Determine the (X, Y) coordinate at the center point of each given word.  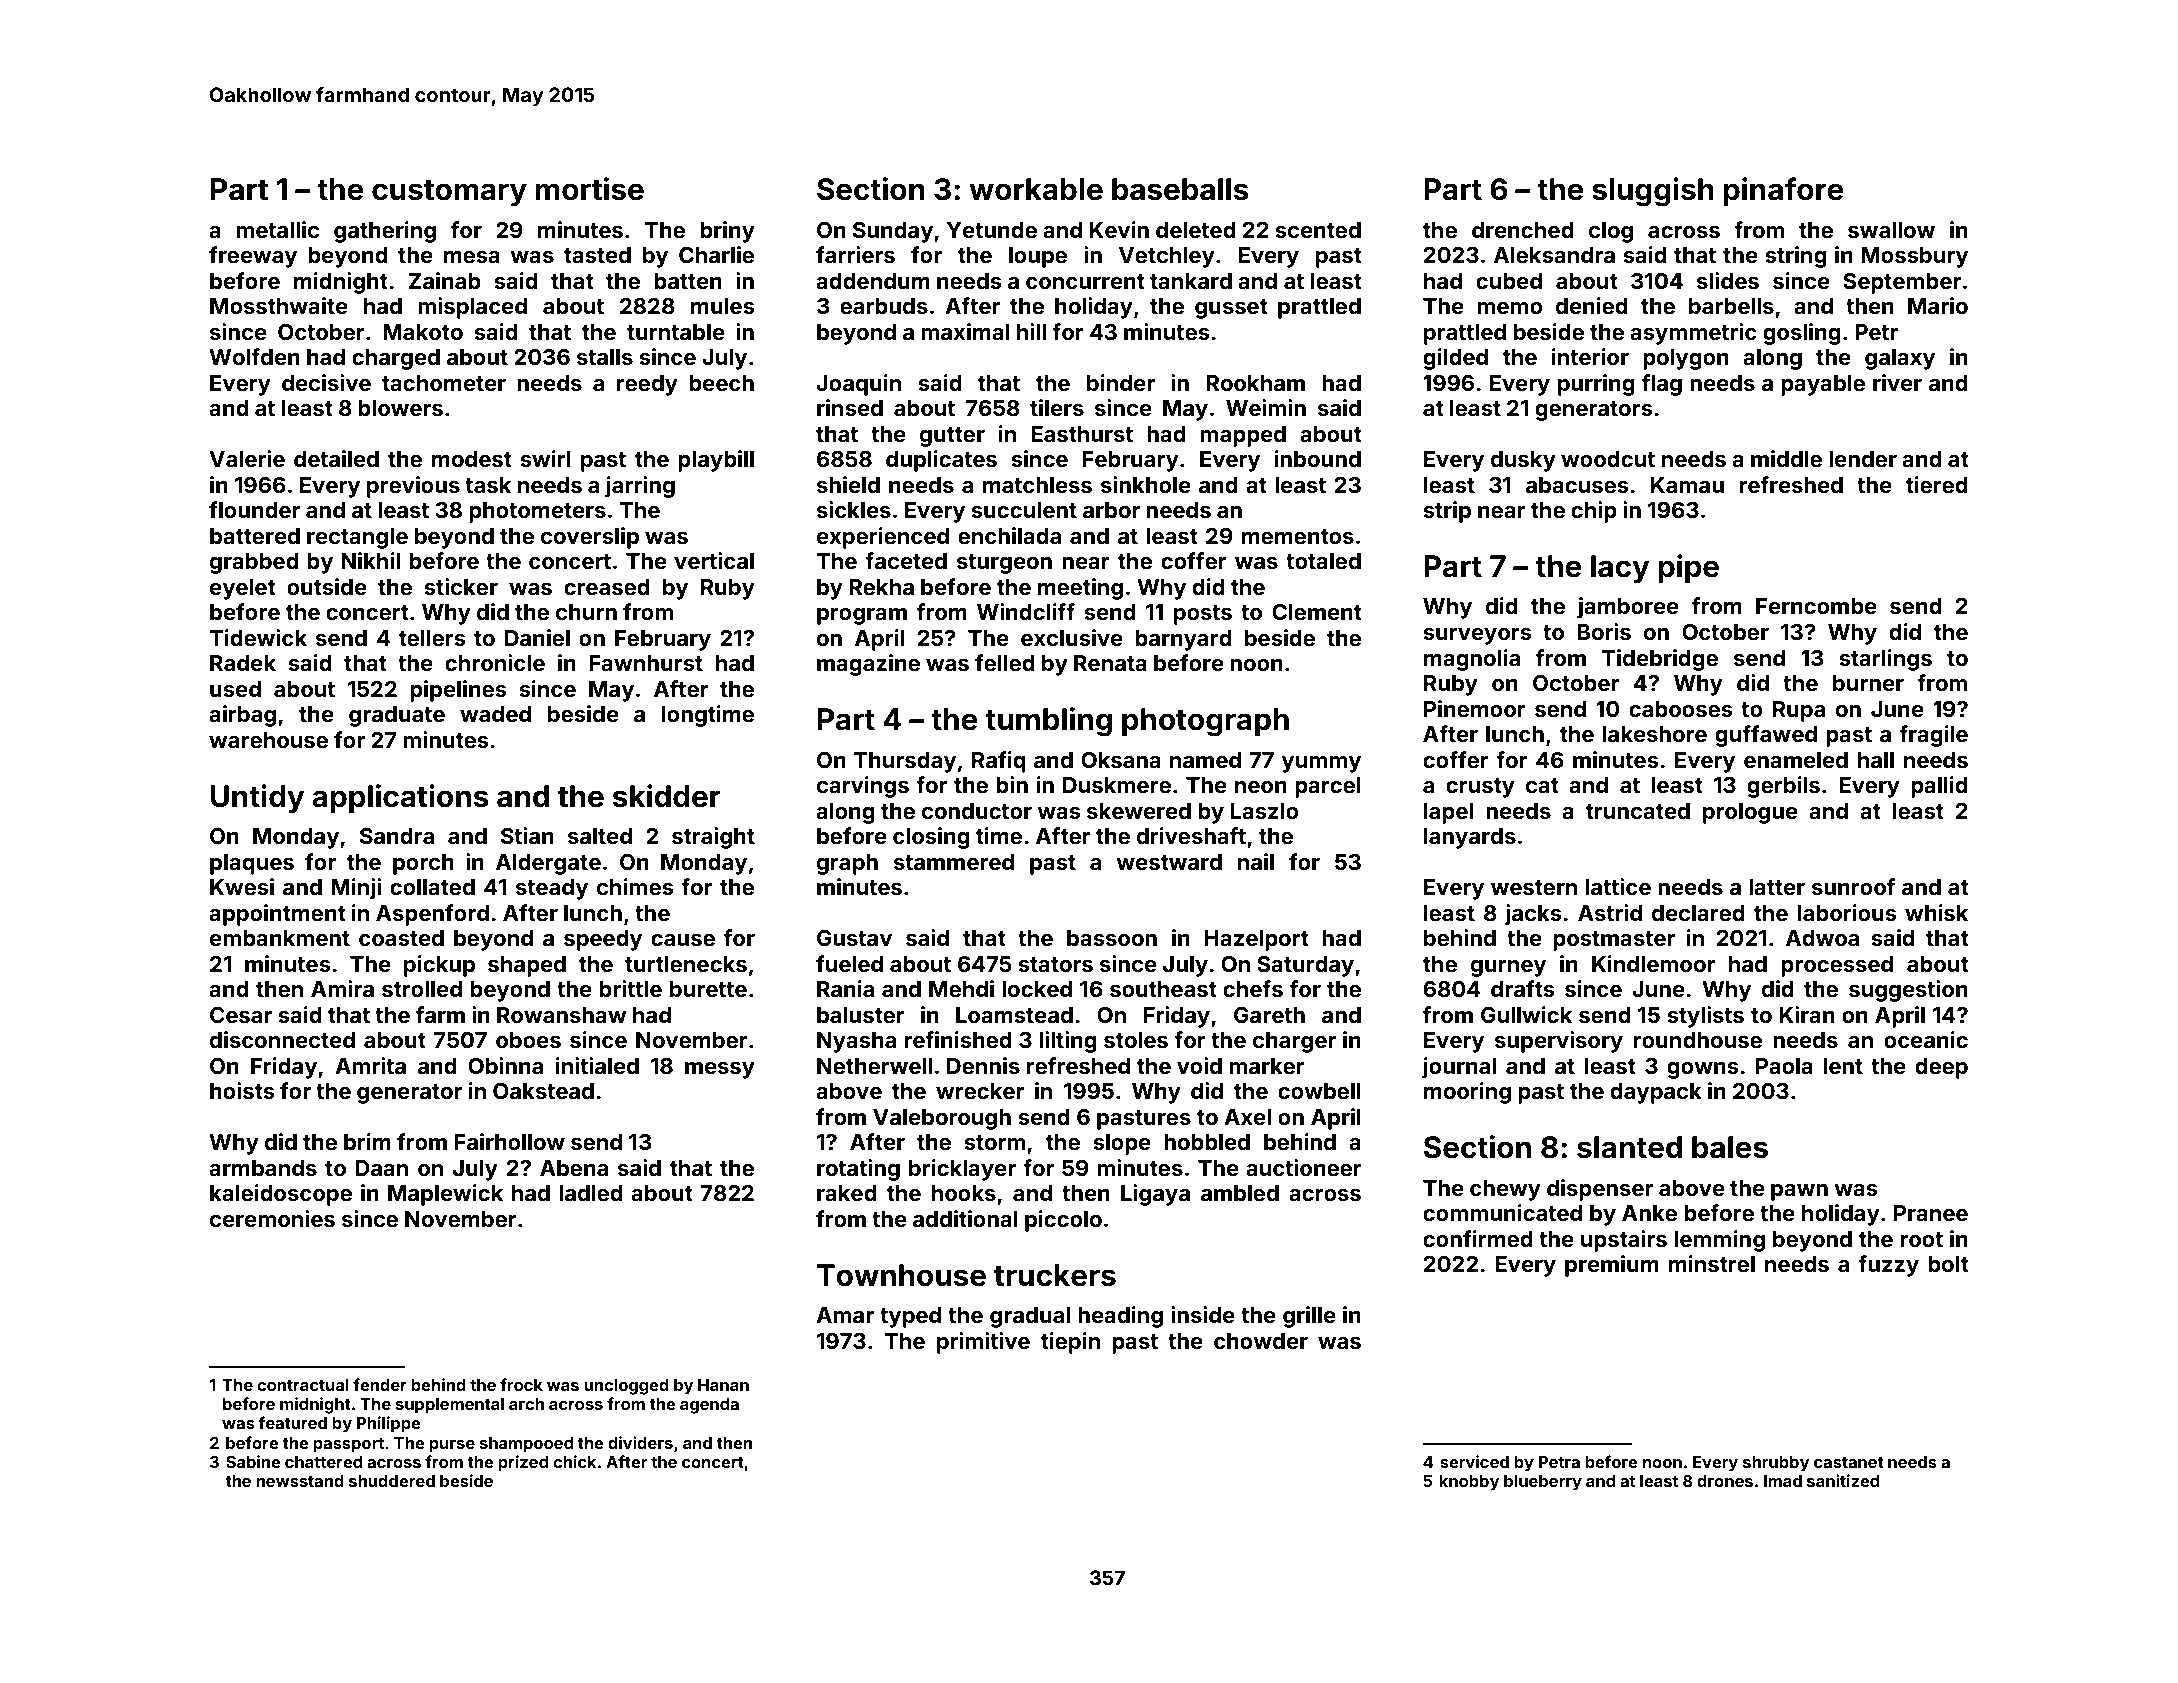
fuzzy (1888, 1266)
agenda (709, 1406)
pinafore (1784, 191)
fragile (1933, 736)
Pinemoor (1475, 708)
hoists (242, 1090)
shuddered (392, 1481)
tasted (597, 255)
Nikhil (370, 560)
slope (1122, 1144)
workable (1036, 189)
